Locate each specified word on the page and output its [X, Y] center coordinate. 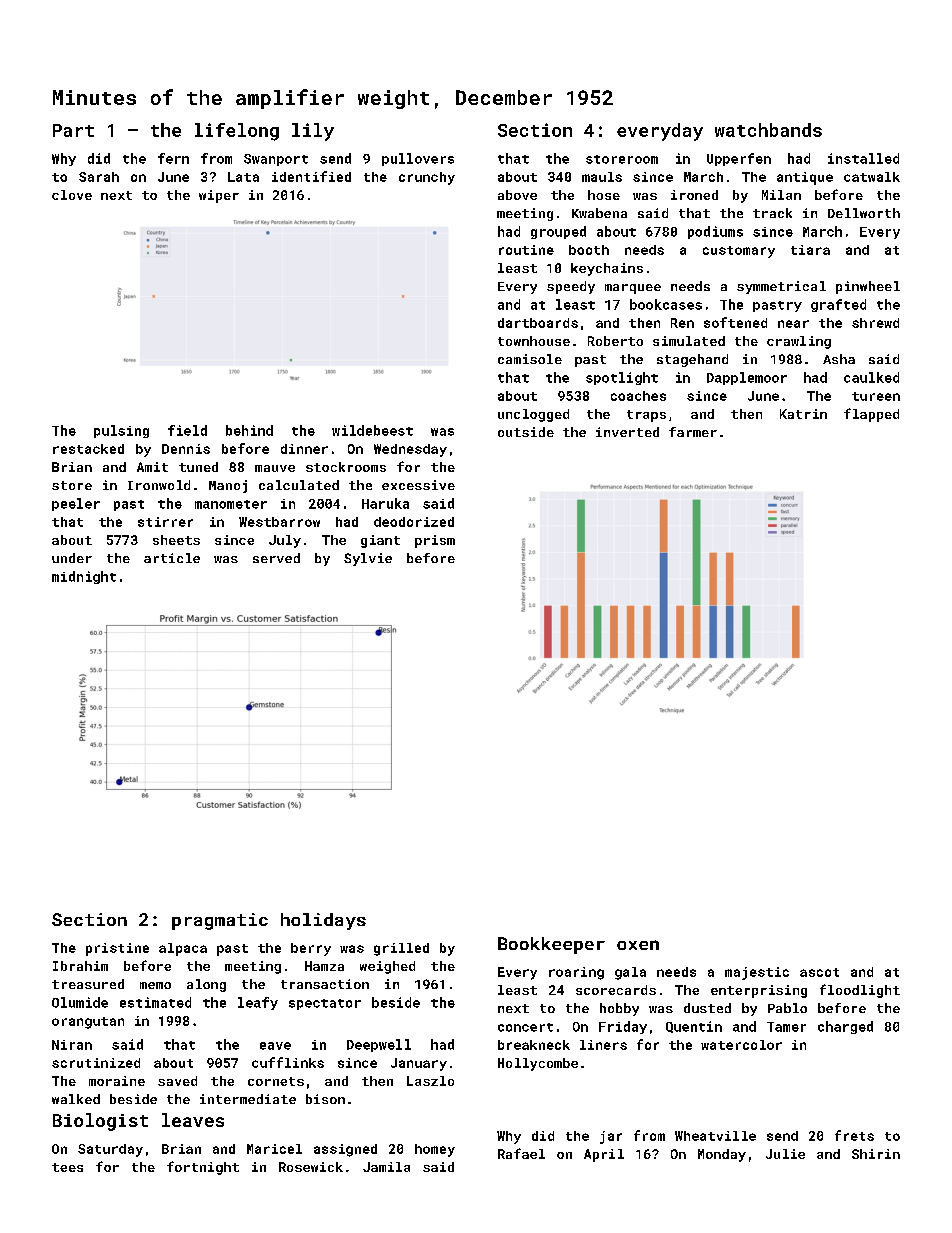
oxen [638, 945]
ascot [819, 972]
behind [249, 430]
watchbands [768, 130]
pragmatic [220, 921]
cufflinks [288, 1062]
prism [435, 541]
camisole [530, 359]
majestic [757, 973]
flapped [871, 415]
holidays [323, 921]
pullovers [418, 159]
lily [313, 132]
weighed [387, 967]
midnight [84, 577]
